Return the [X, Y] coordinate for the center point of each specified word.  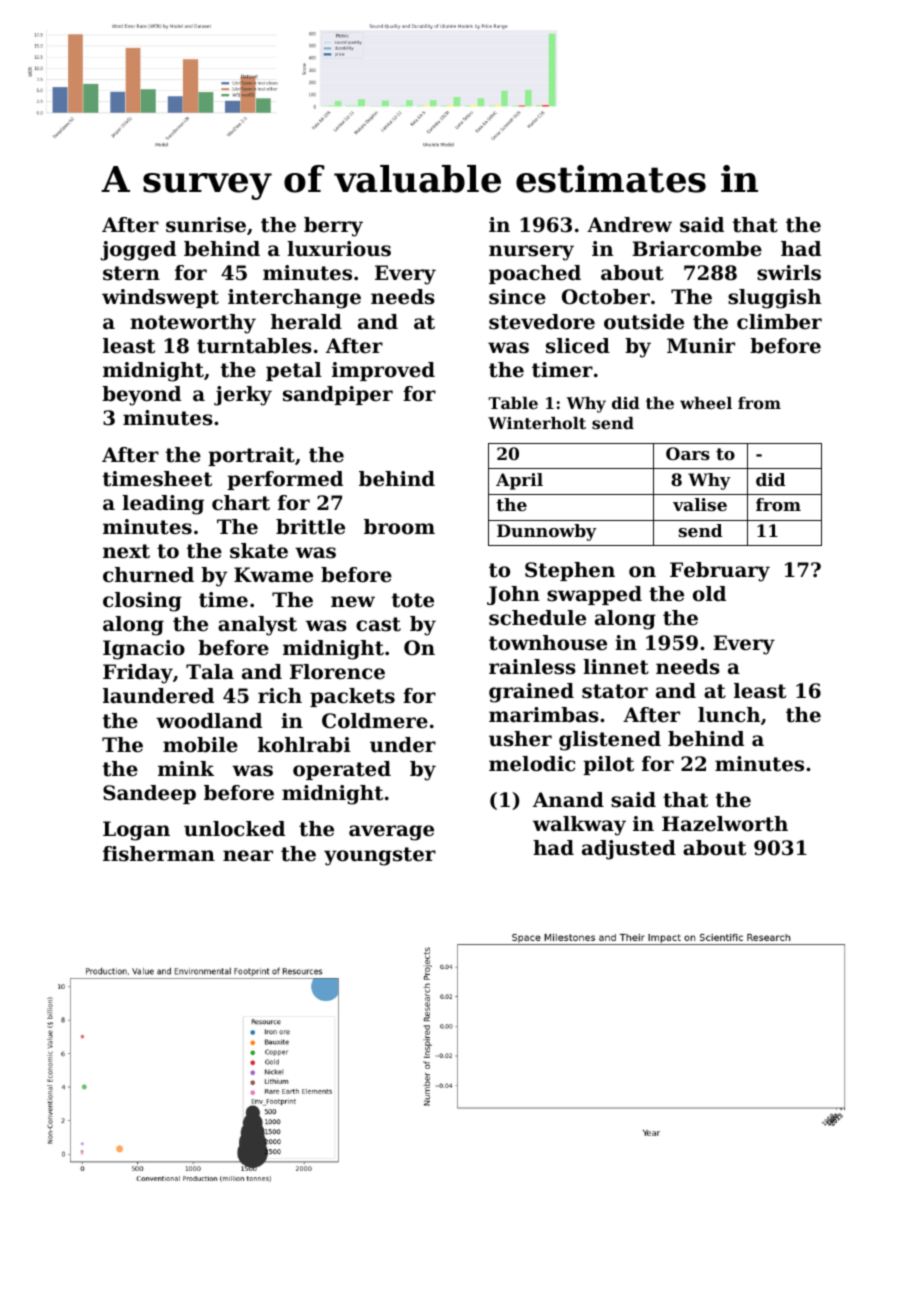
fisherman [159, 854]
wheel [706, 403]
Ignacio [144, 650]
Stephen [570, 571]
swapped [594, 595]
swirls [789, 273]
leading [163, 505]
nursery [531, 253]
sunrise [206, 225]
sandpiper [338, 395]
